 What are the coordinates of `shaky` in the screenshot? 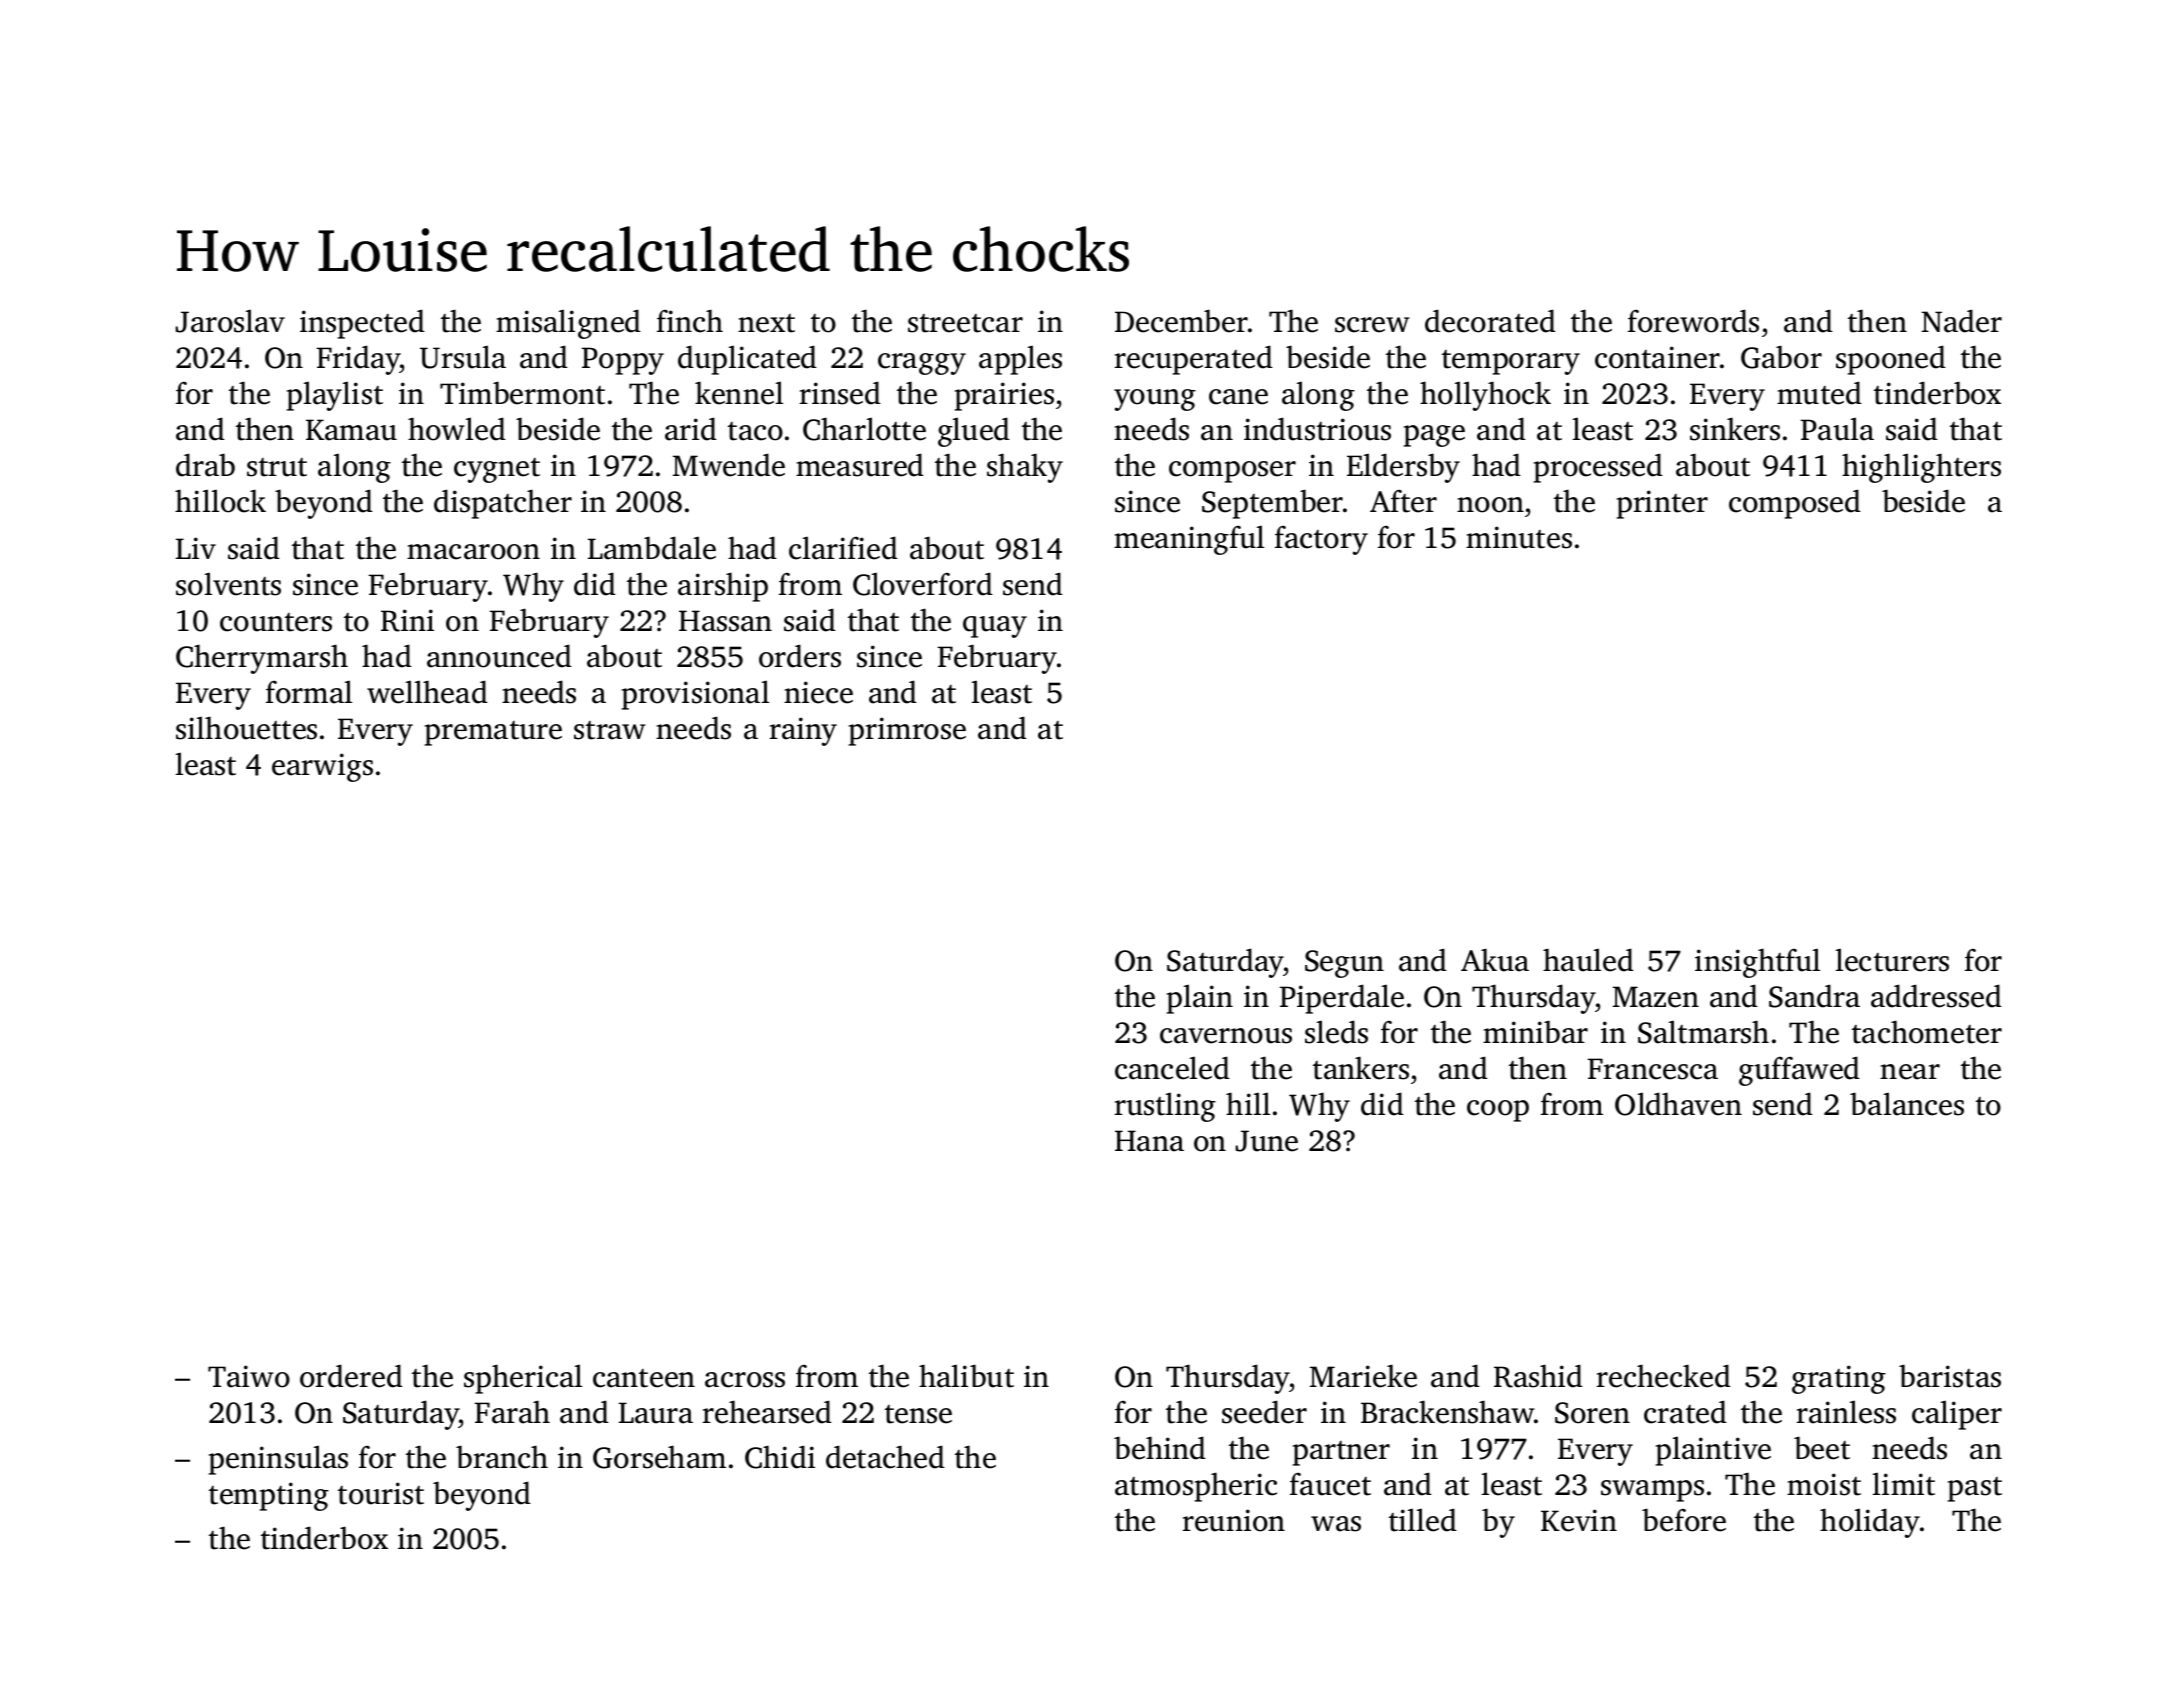 It's located at (1025, 468).
